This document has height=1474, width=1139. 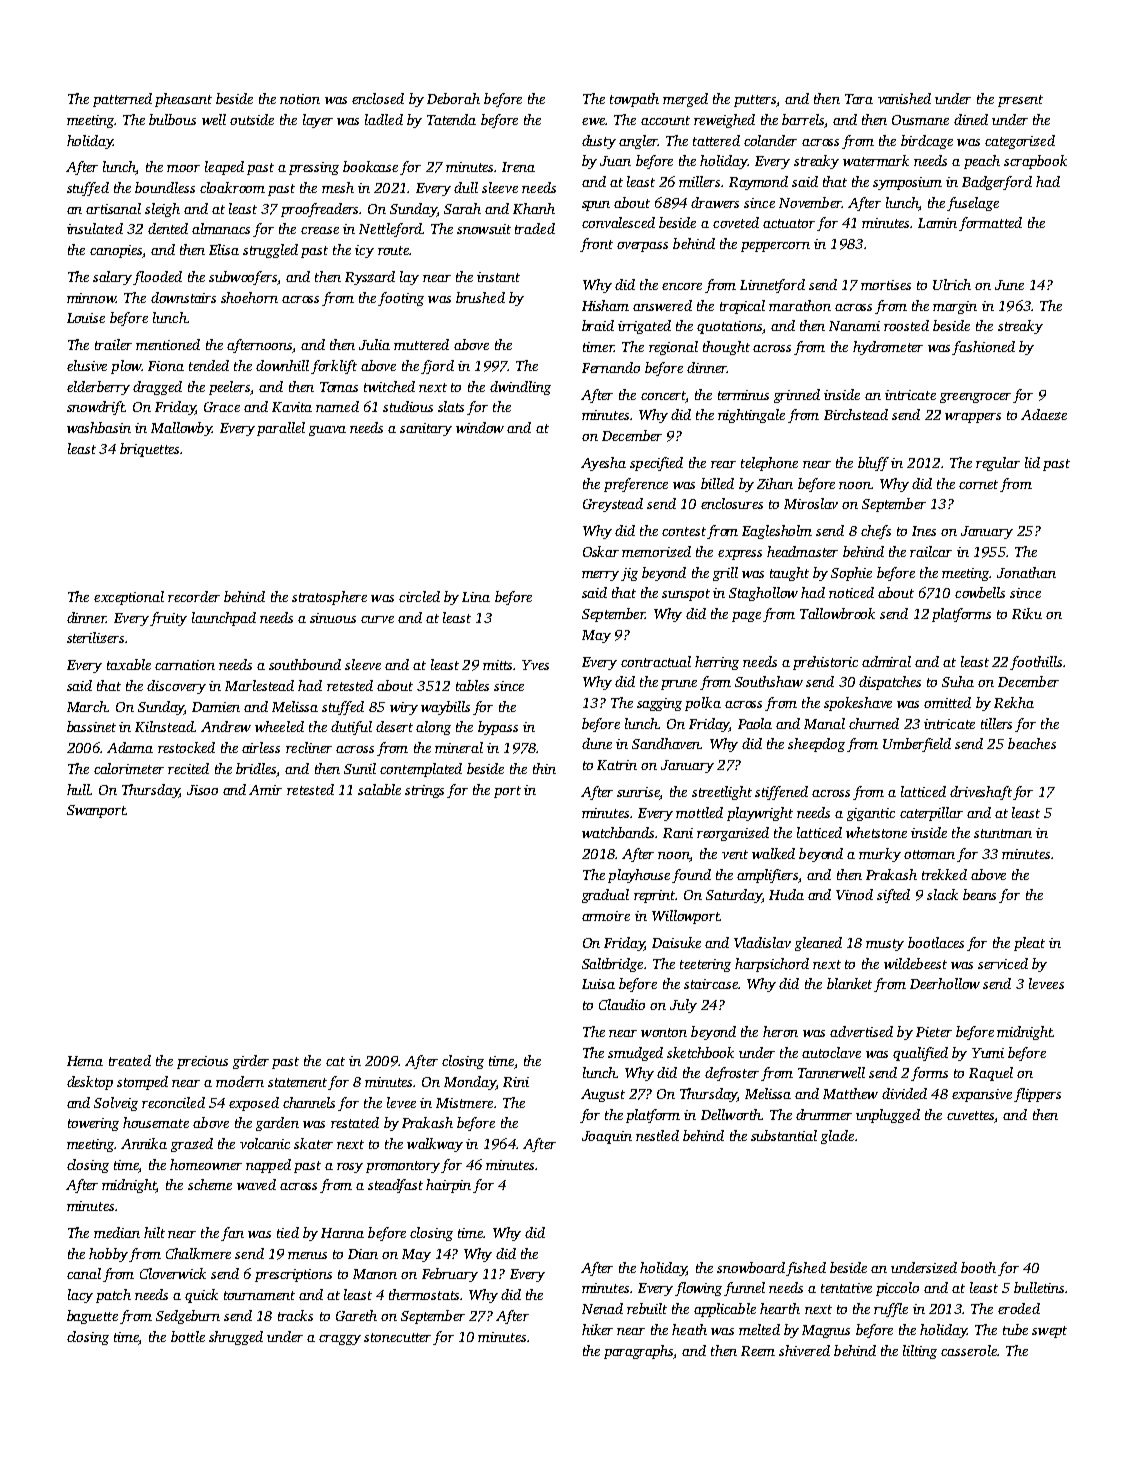 What do you see at coordinates (435, 1145) in the document?
I see `walkway` at bounding box center [435, 1145].
